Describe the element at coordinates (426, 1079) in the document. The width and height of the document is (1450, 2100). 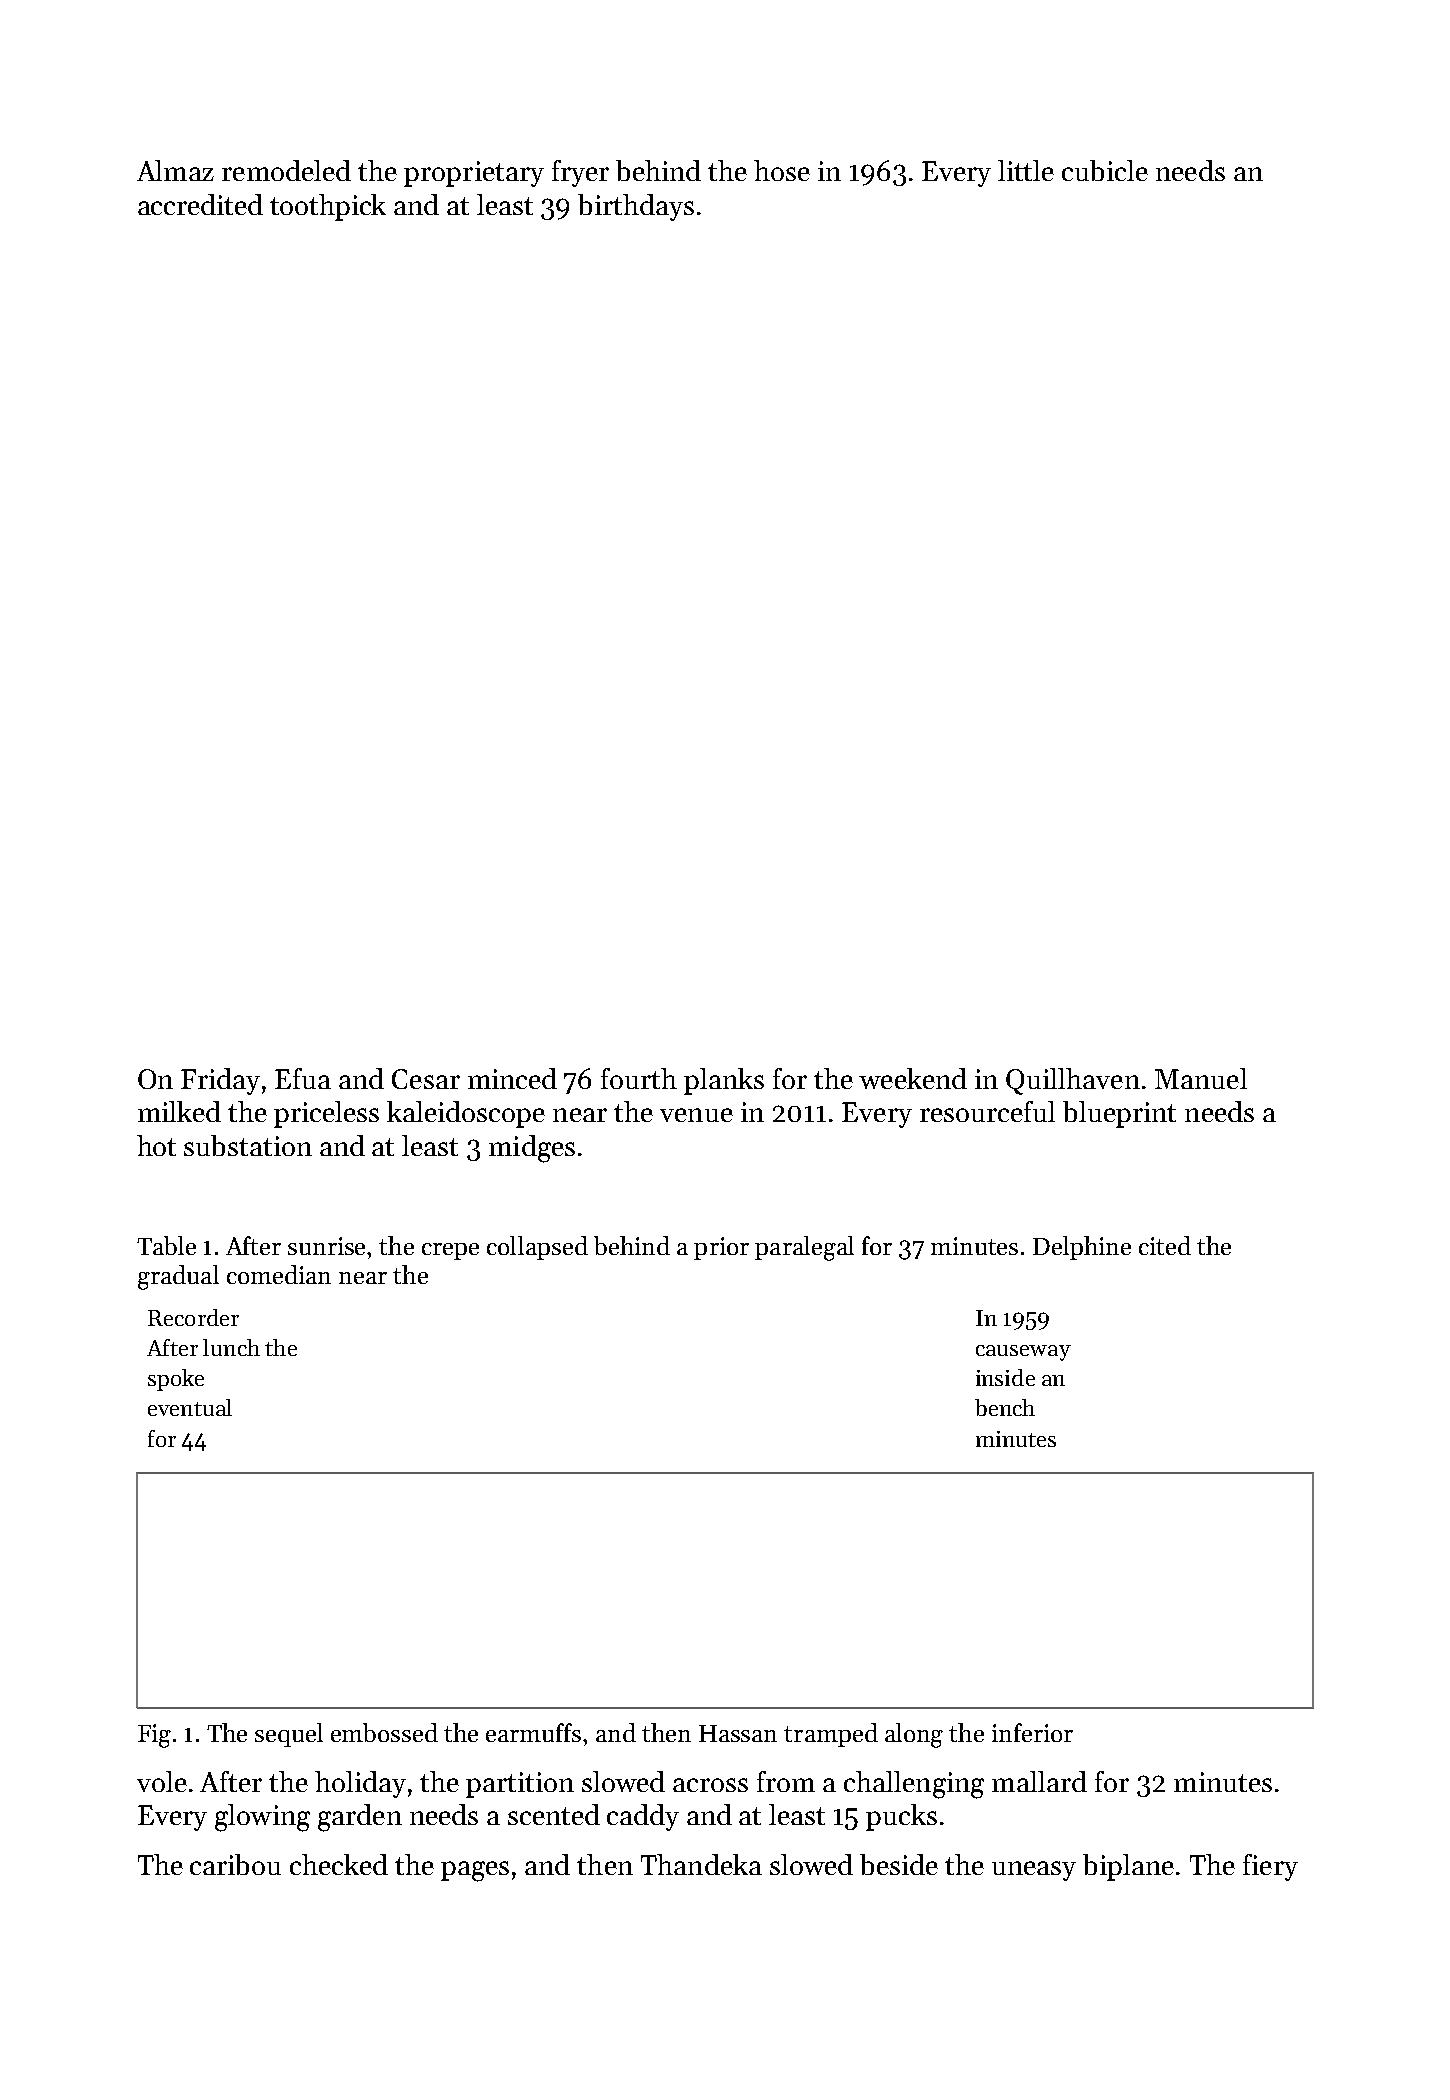
I see `Cesar` at that location.
